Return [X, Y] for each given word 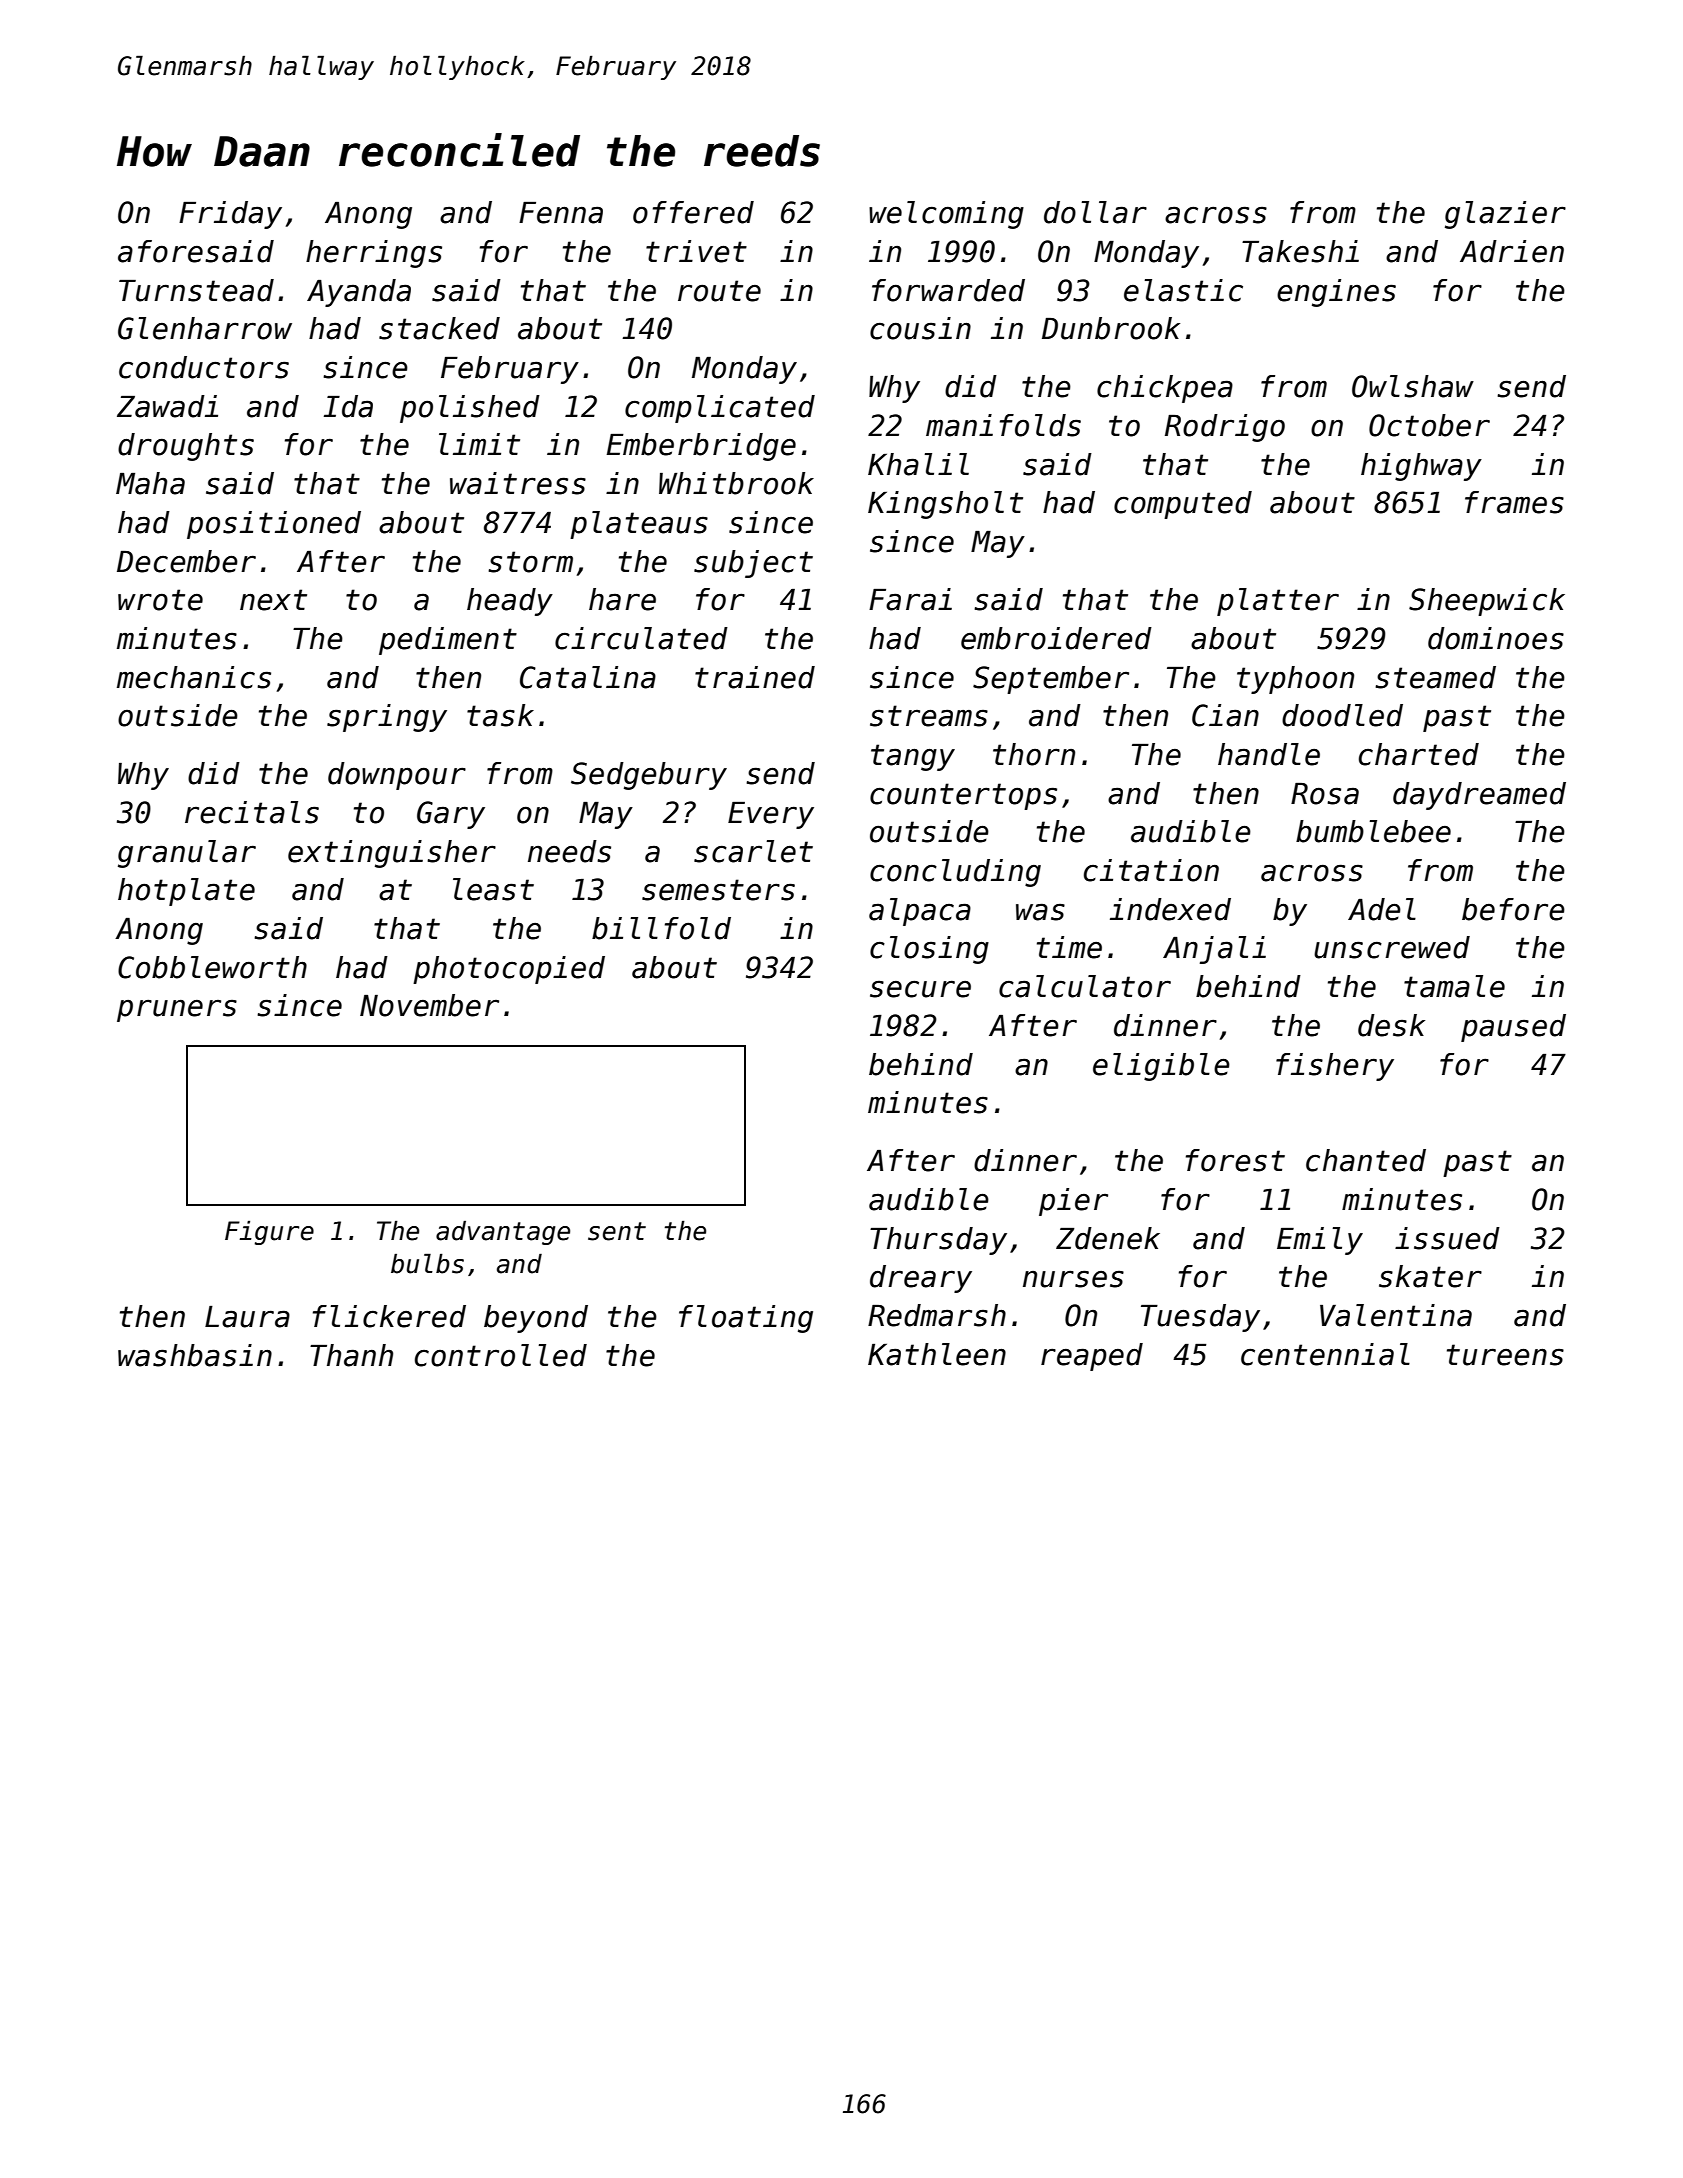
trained [755, 677]
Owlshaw [1413, 386]
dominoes [1496, 638]
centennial [1325, 1354]
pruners [177, 1010]
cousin [920, 328]
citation [1151, 870]
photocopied [509, 970]
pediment [448, 641]
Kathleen [937, 1354]
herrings [374, 254]
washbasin [195, 1355]
